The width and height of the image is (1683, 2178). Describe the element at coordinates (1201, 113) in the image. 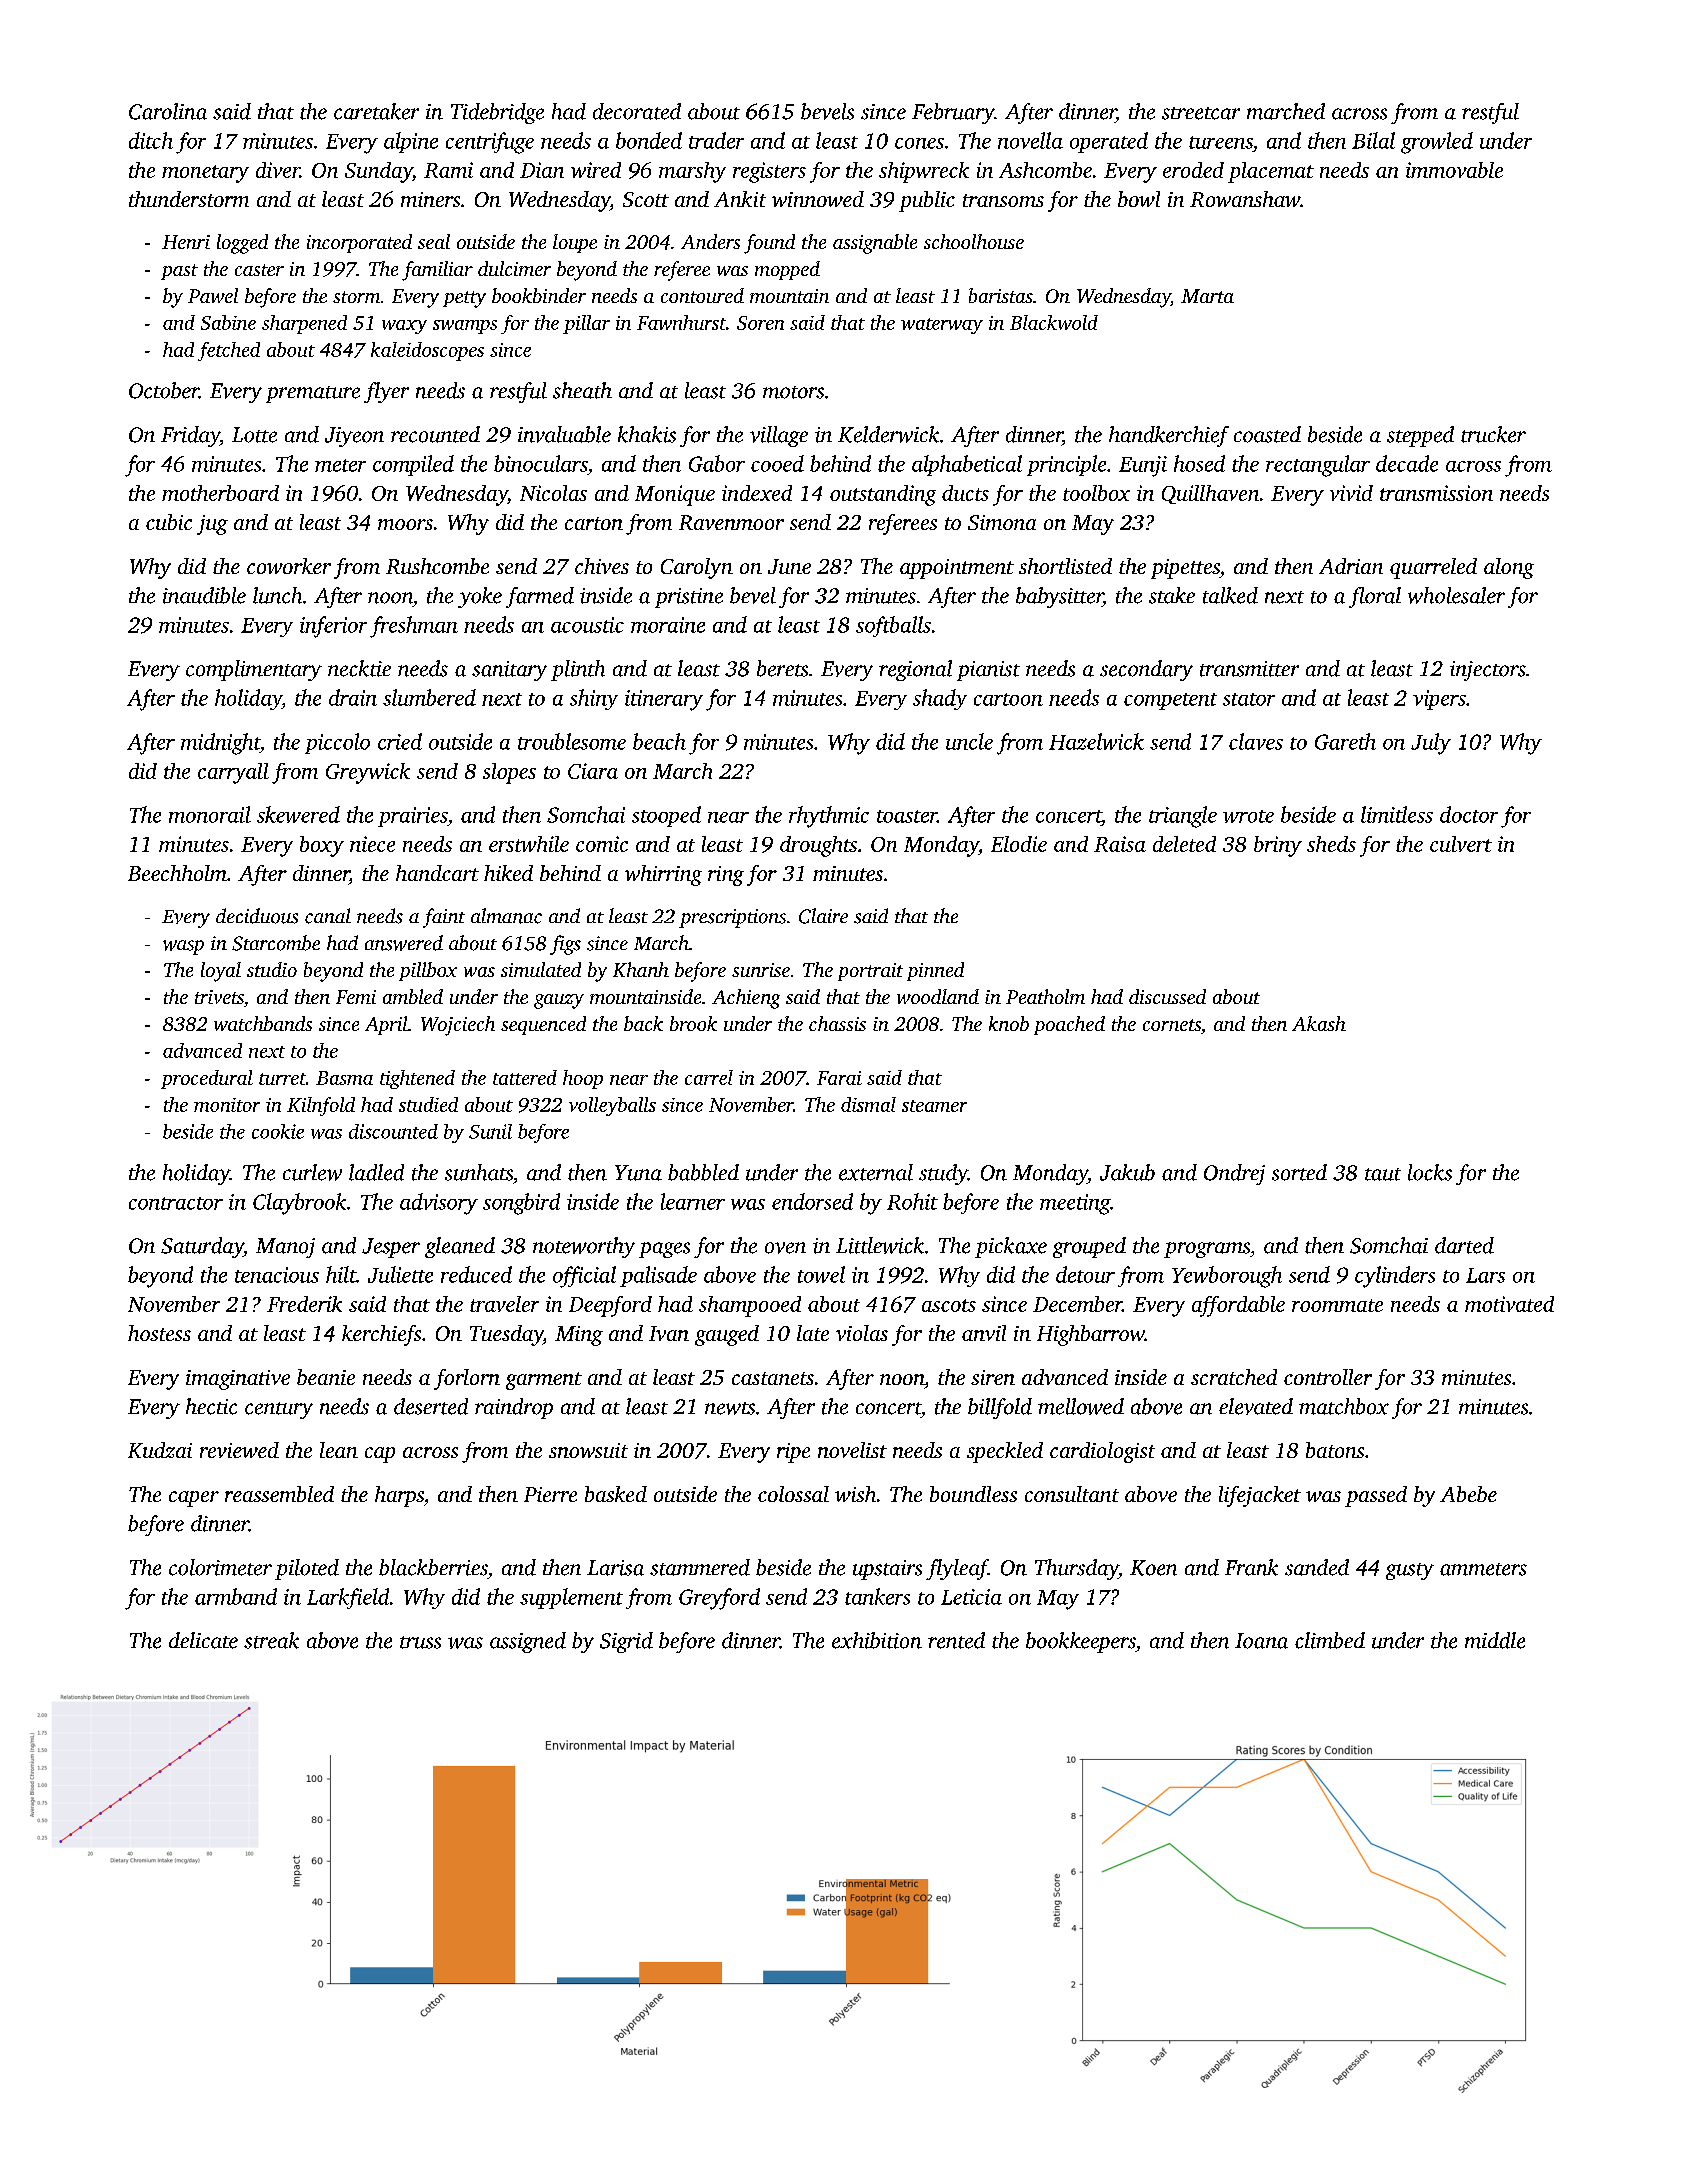

I see `streetcar` at that location.
